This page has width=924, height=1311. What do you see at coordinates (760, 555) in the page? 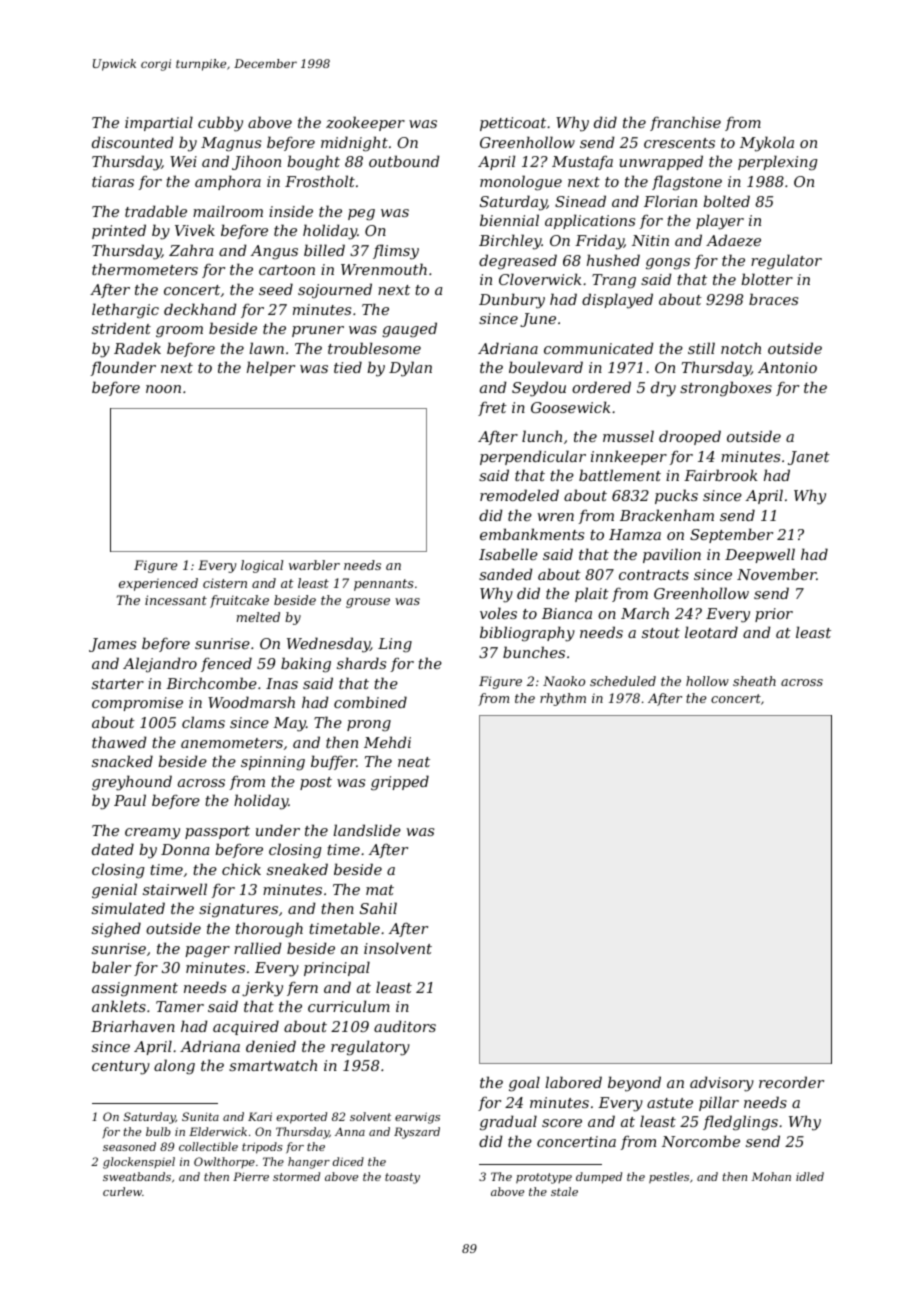
I see `Deepwell` at bounding box center [760, 555].
